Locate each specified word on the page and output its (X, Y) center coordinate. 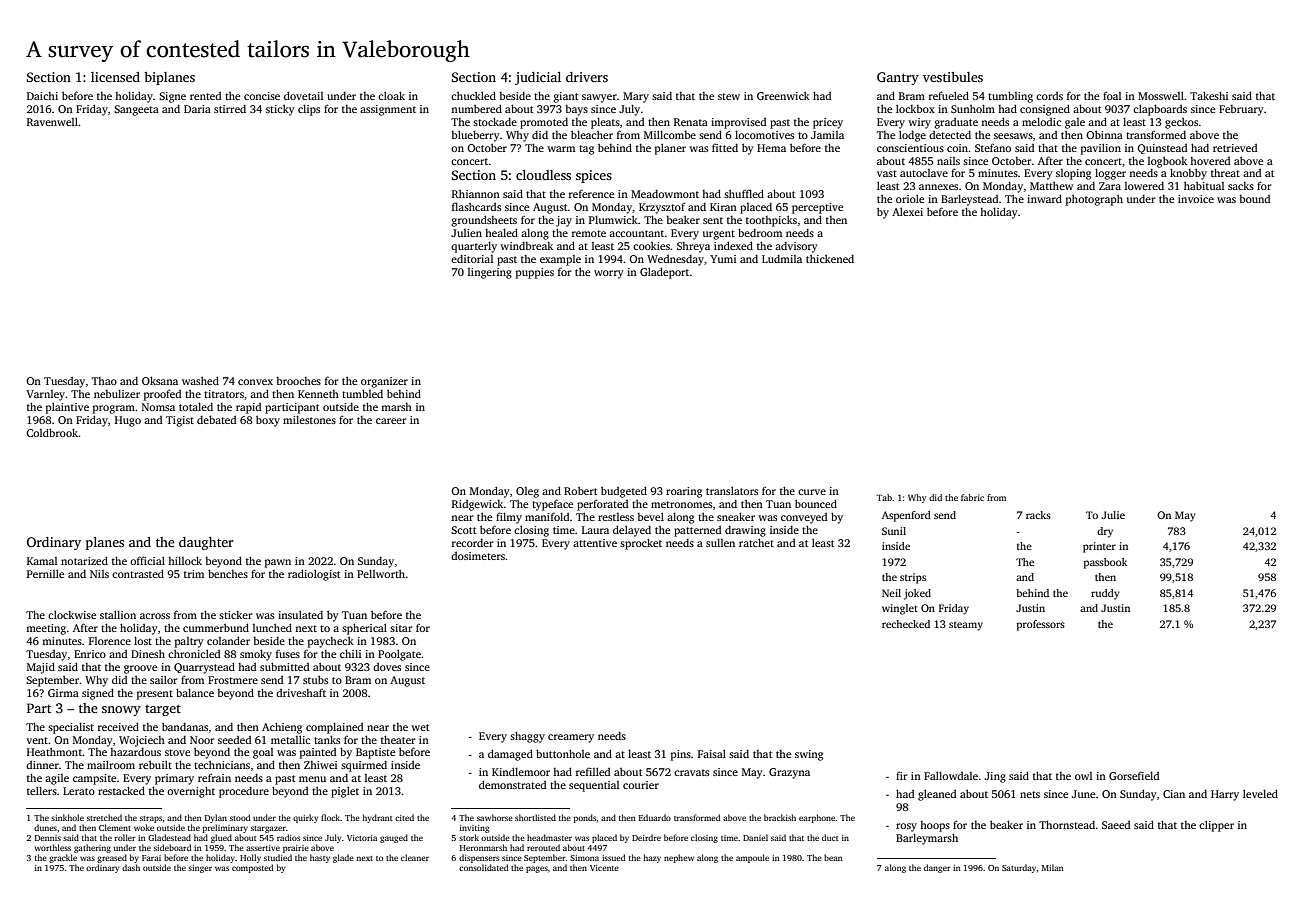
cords (1049, 96)
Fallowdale (951, 775)
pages (537, 869)
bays (577, 110)
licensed (115, 77)
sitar (401, 628)
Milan (1053, 867)
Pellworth (381, 573)
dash (131, 867)
